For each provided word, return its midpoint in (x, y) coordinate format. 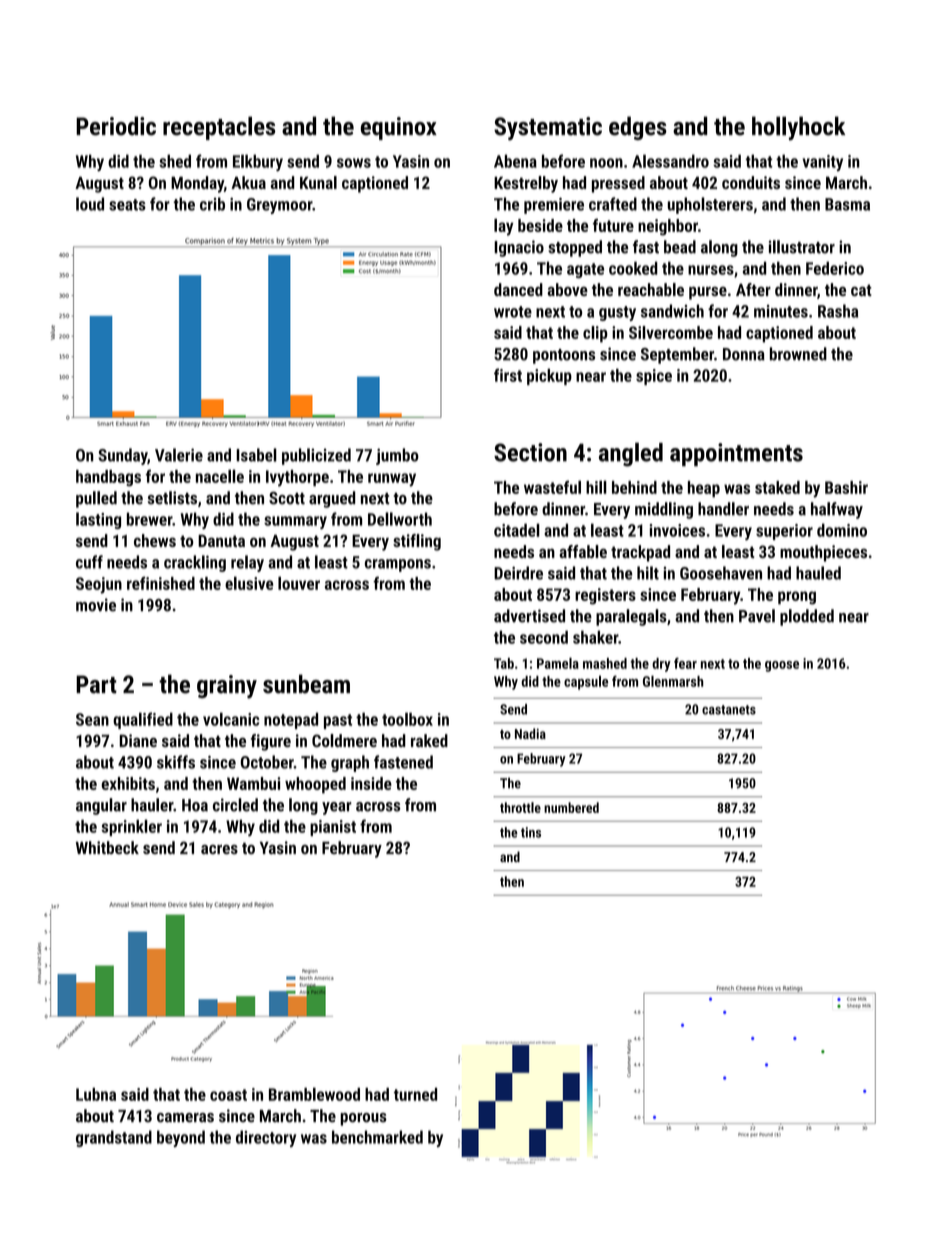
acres (219, 849)
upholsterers (710, 205)
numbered (571, 807)
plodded (807, 617)
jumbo (397, 456)
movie (96, 605)
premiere (554, 206)
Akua (248, 182)
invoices (677, 530)
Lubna (96, 1094)
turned (415, 1094)
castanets (729, 710)
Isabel (256, 455)
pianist (333, 828)
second (544, 637)
